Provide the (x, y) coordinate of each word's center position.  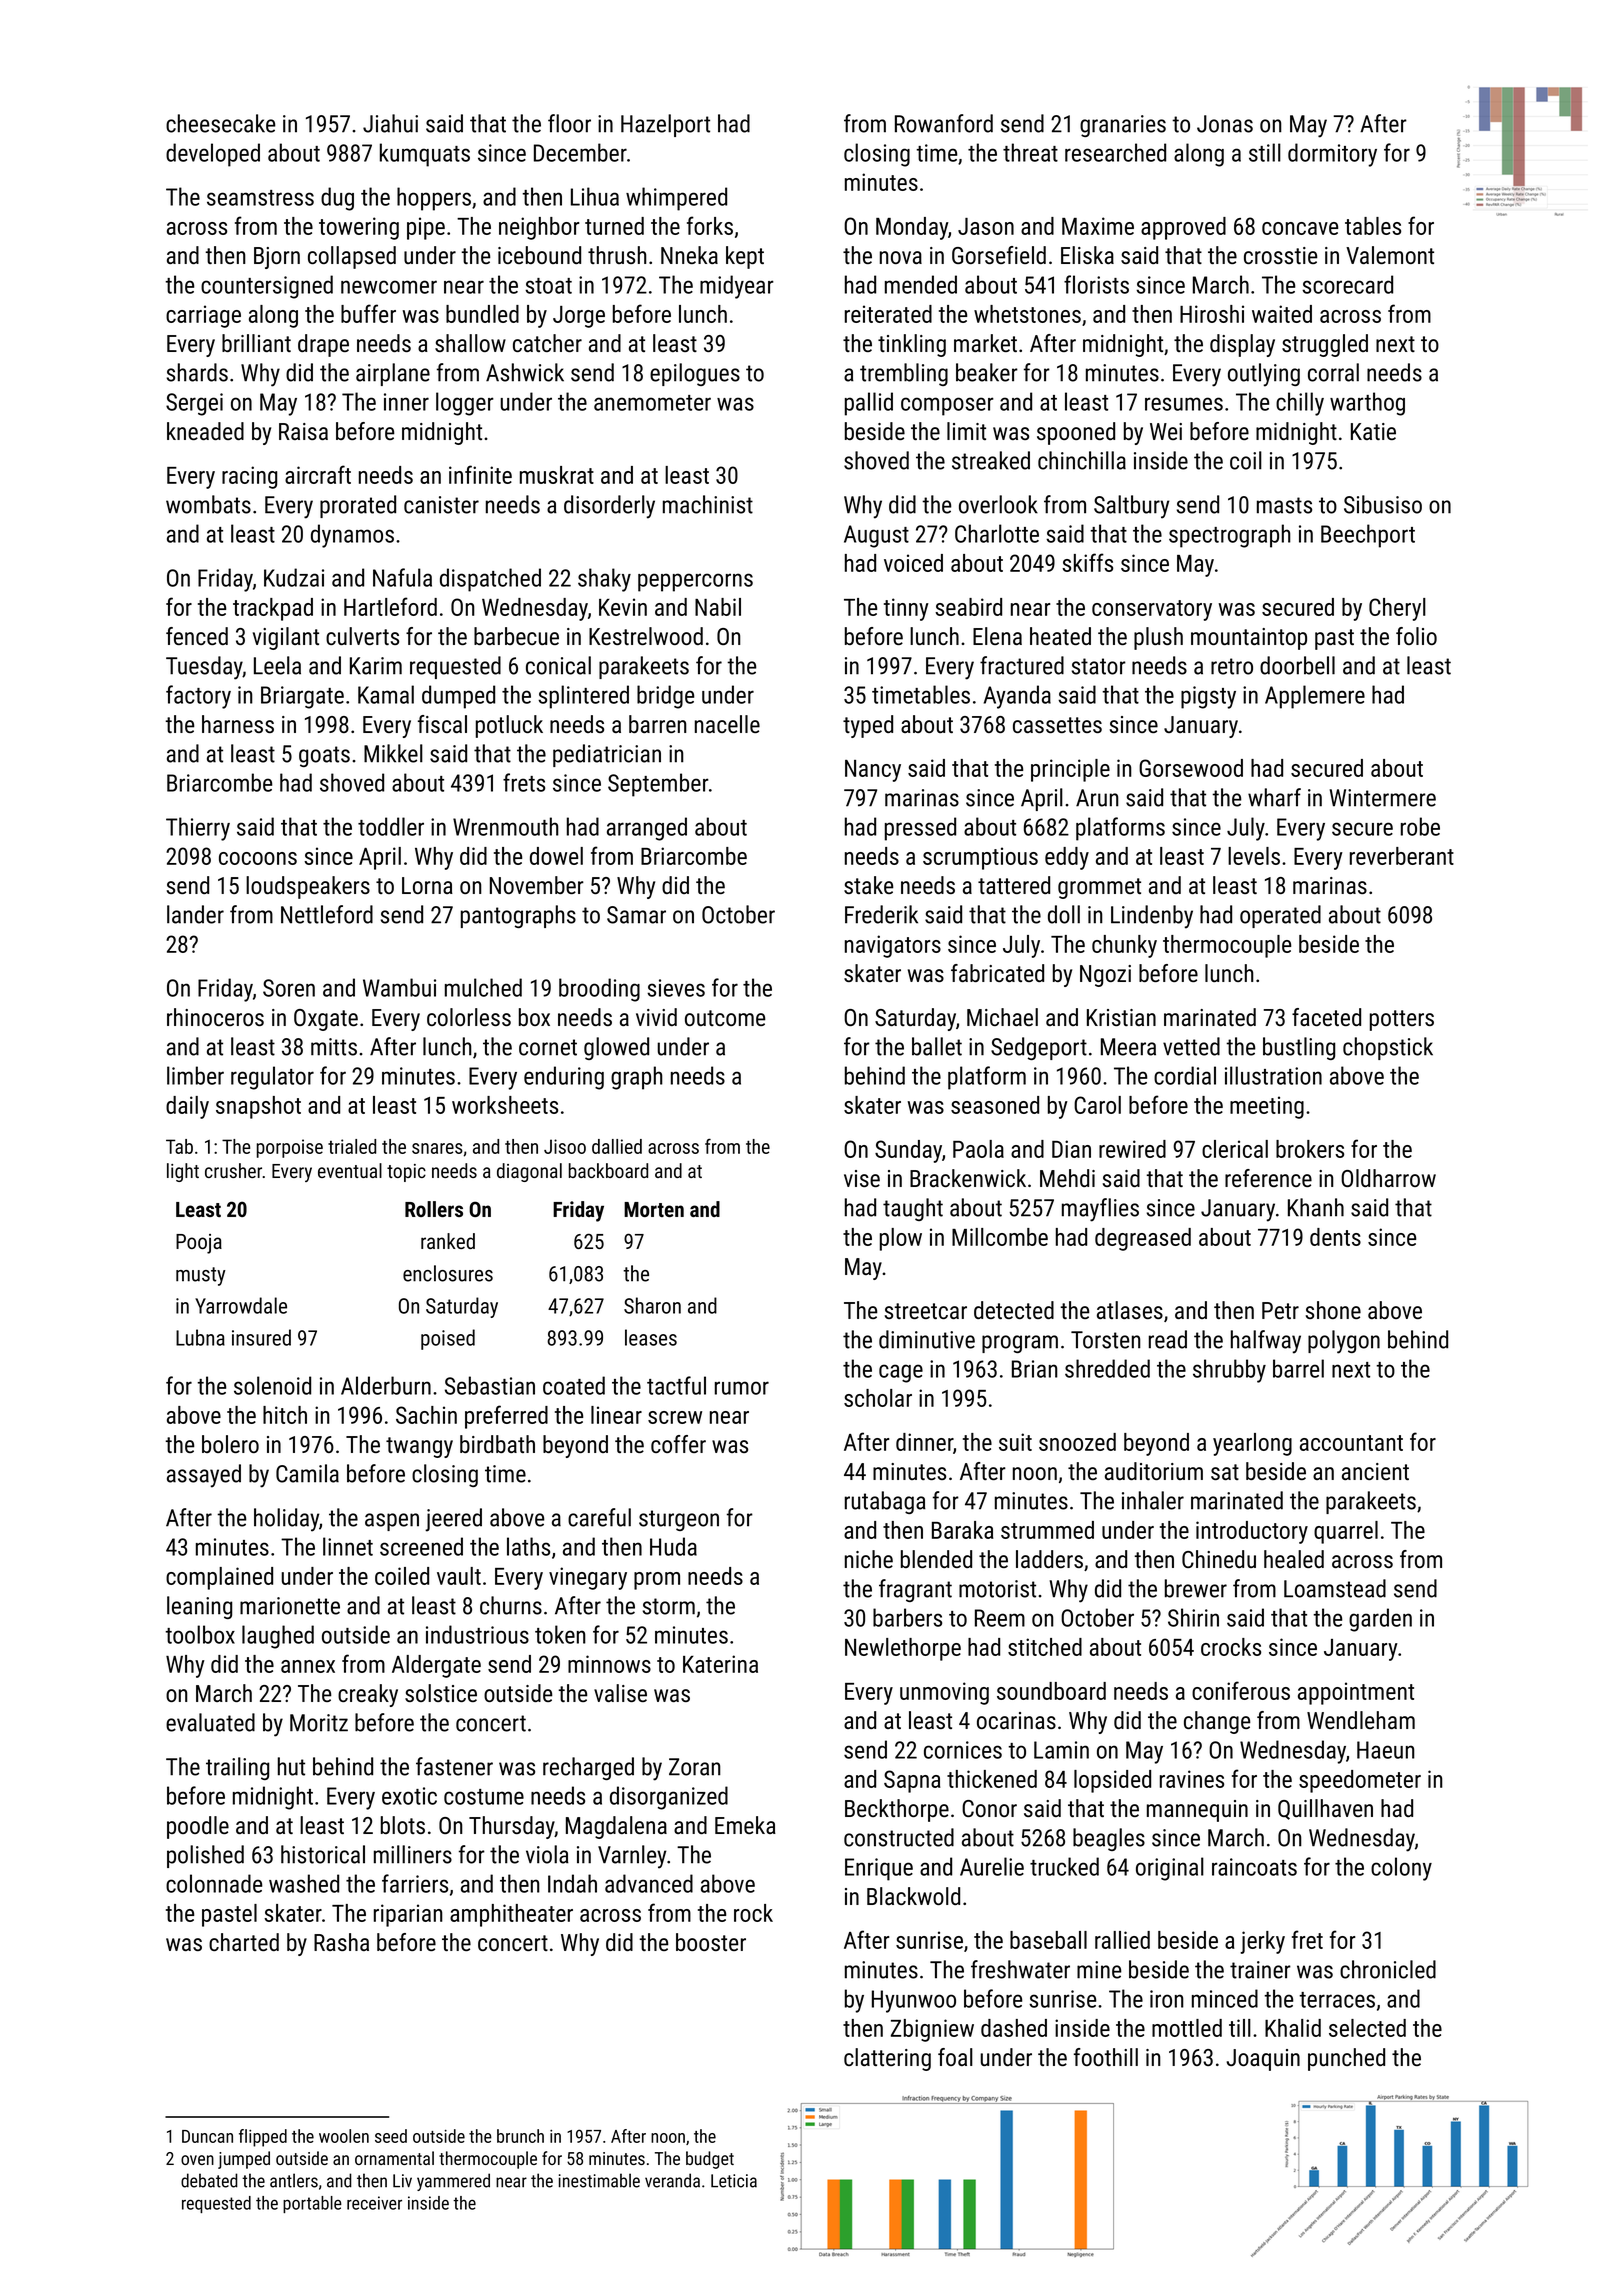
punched (1346, 2059)
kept (745, 257)
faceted (1326, 1017)
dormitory (1332, 155)
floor (569, 123)
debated (209, 2180)
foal (955, 2057)
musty (200, 1276)
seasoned (995, 1105)
